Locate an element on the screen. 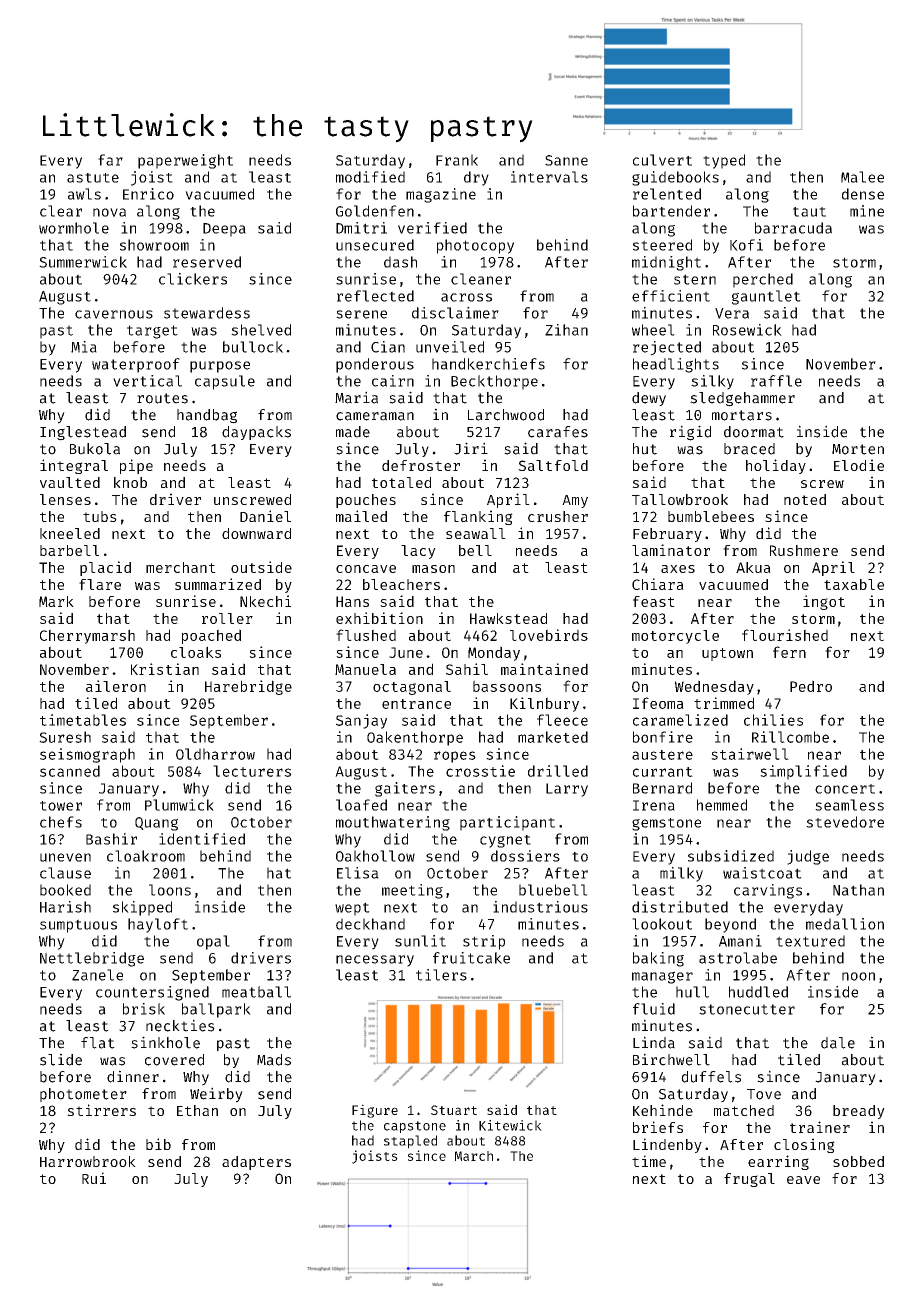 This screenshot has width=924, height=1308. sumptuous is located at coordinates (78, 926).
